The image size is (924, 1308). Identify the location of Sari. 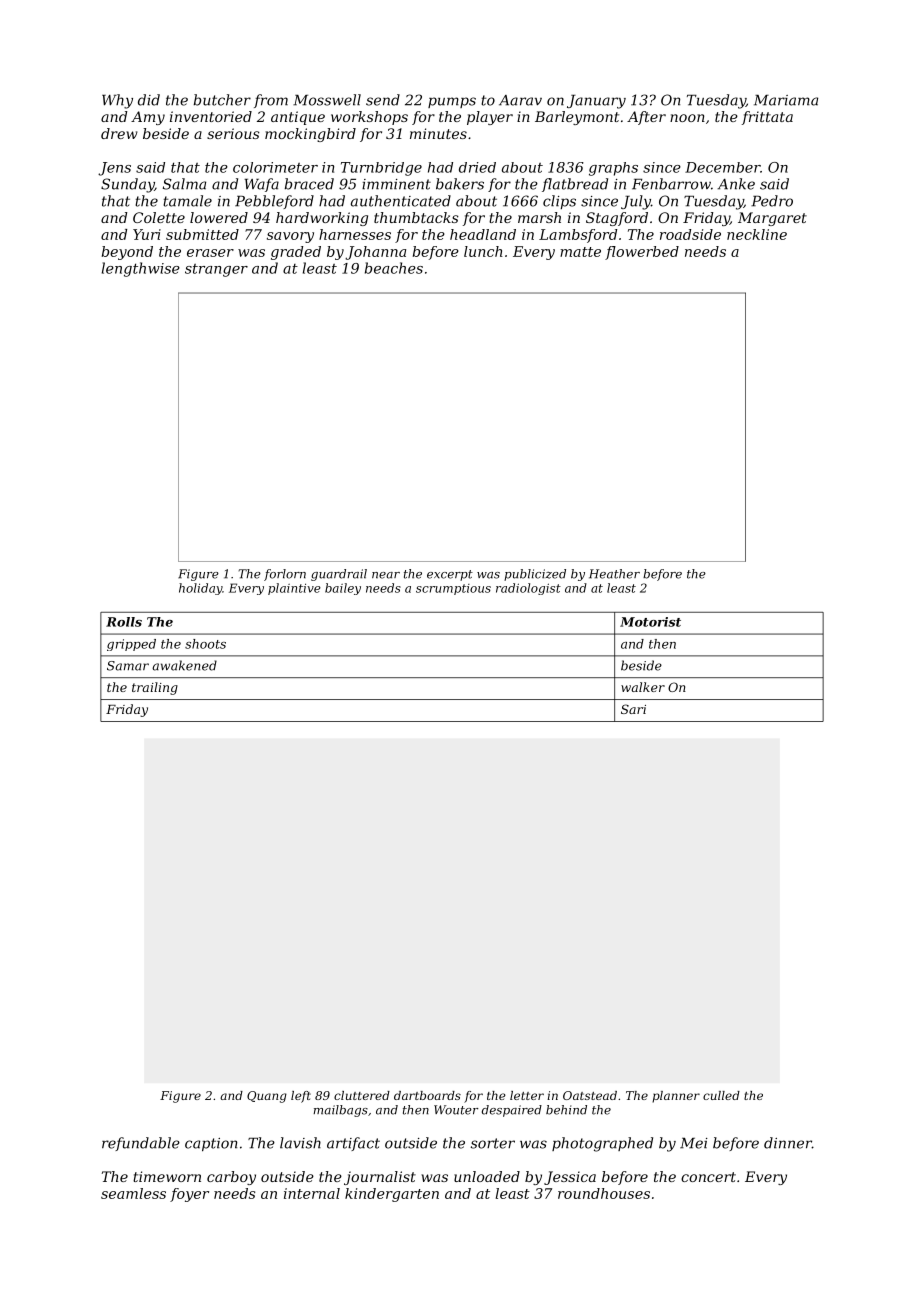
(633, 709).
